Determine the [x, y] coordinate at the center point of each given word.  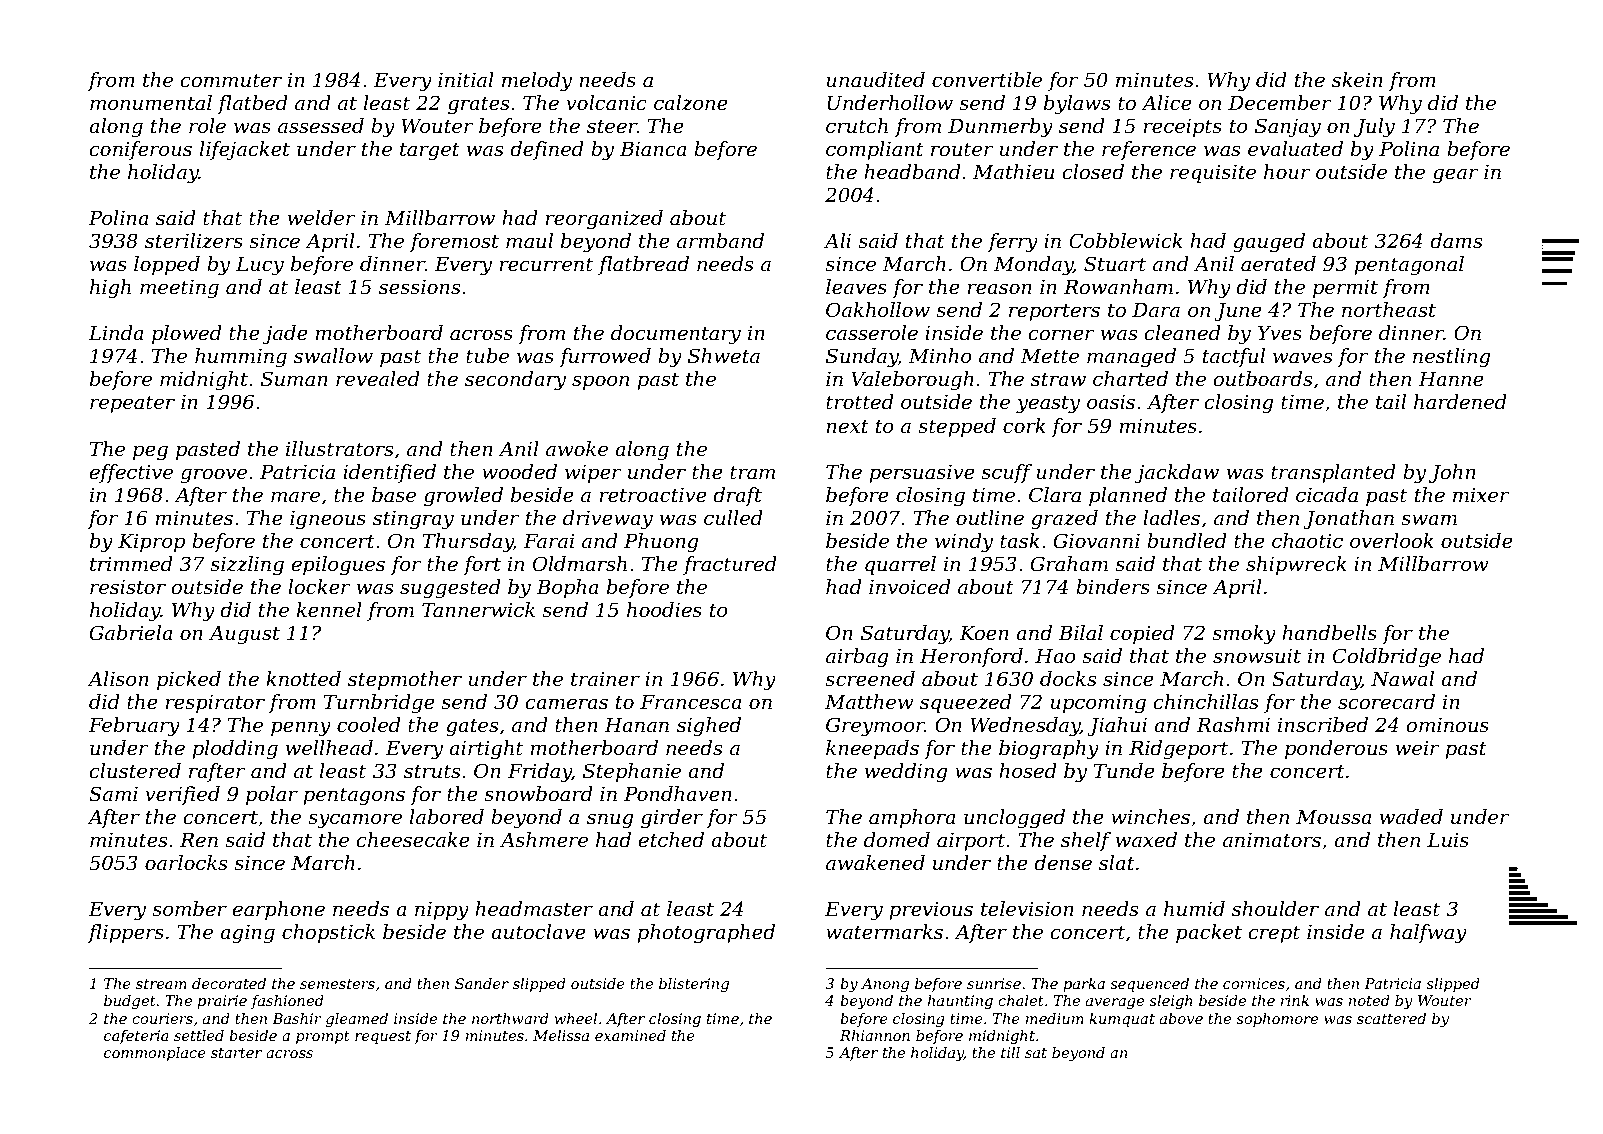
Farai [549, 541]
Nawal [1402, 679]
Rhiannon [875, 1035]
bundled [1187, 541]
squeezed [966, 703]
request [383, 1037]
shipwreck [1296, 565]
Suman [294, 379]
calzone [691, 103]
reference [1149, 150]
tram [752, 472]
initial [466, 80]
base [394, 495]
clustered [135, 771]
